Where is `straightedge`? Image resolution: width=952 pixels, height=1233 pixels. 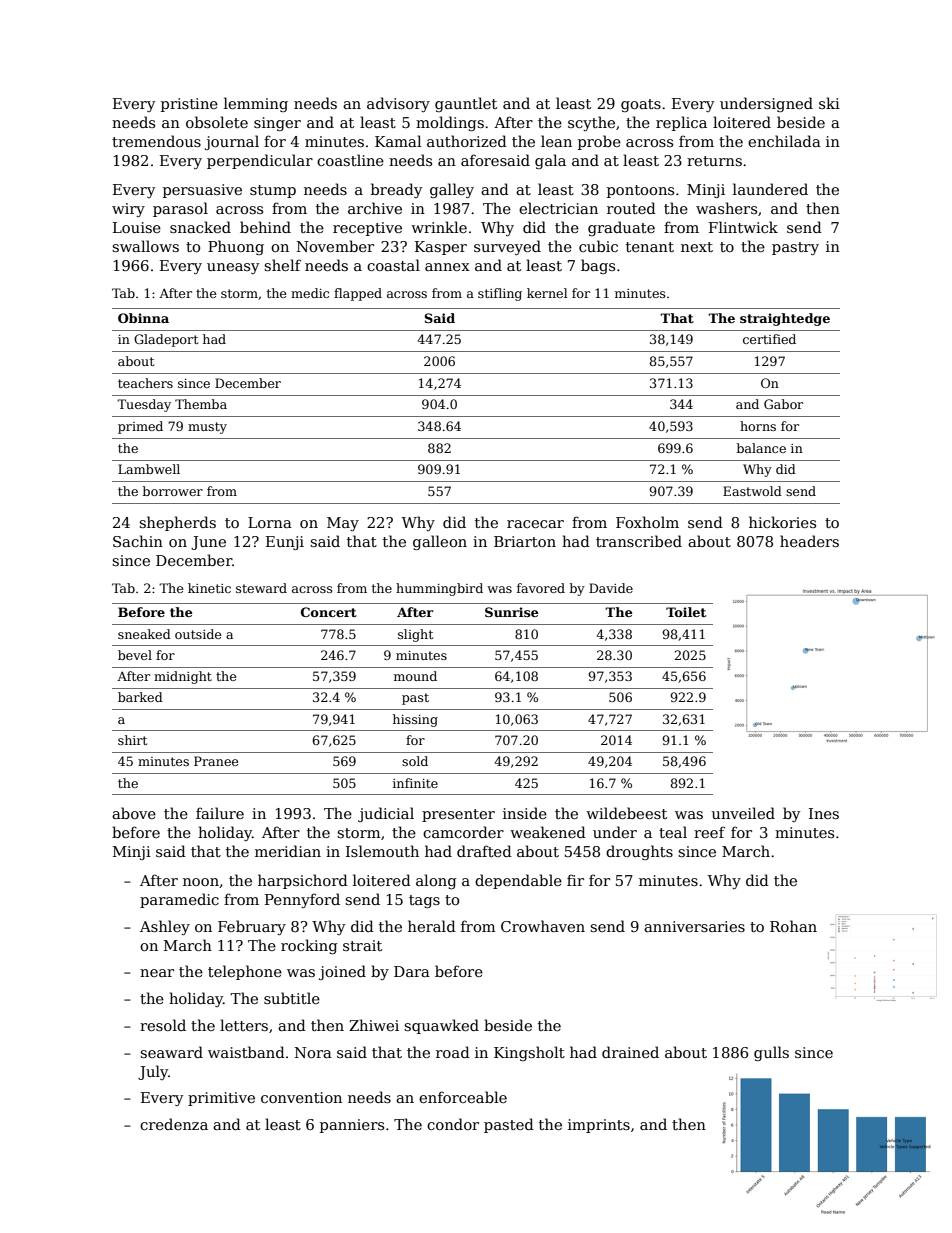 straightedge is located at coordinates (785, 319).
